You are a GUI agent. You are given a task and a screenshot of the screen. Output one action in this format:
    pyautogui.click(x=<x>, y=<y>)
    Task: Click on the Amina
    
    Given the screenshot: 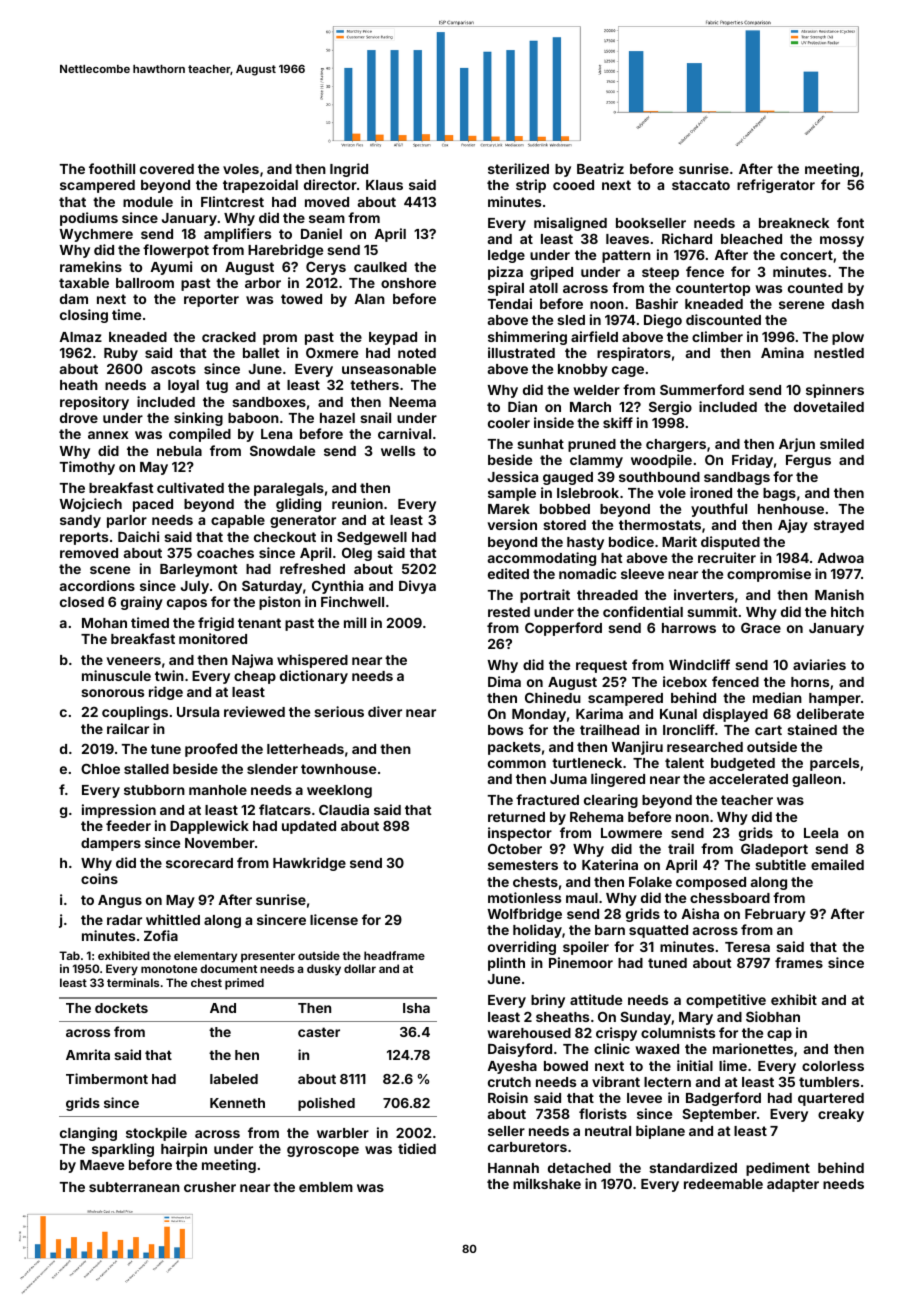 What is the action you would take?
    pyautogui.click(x=782, y=352)
